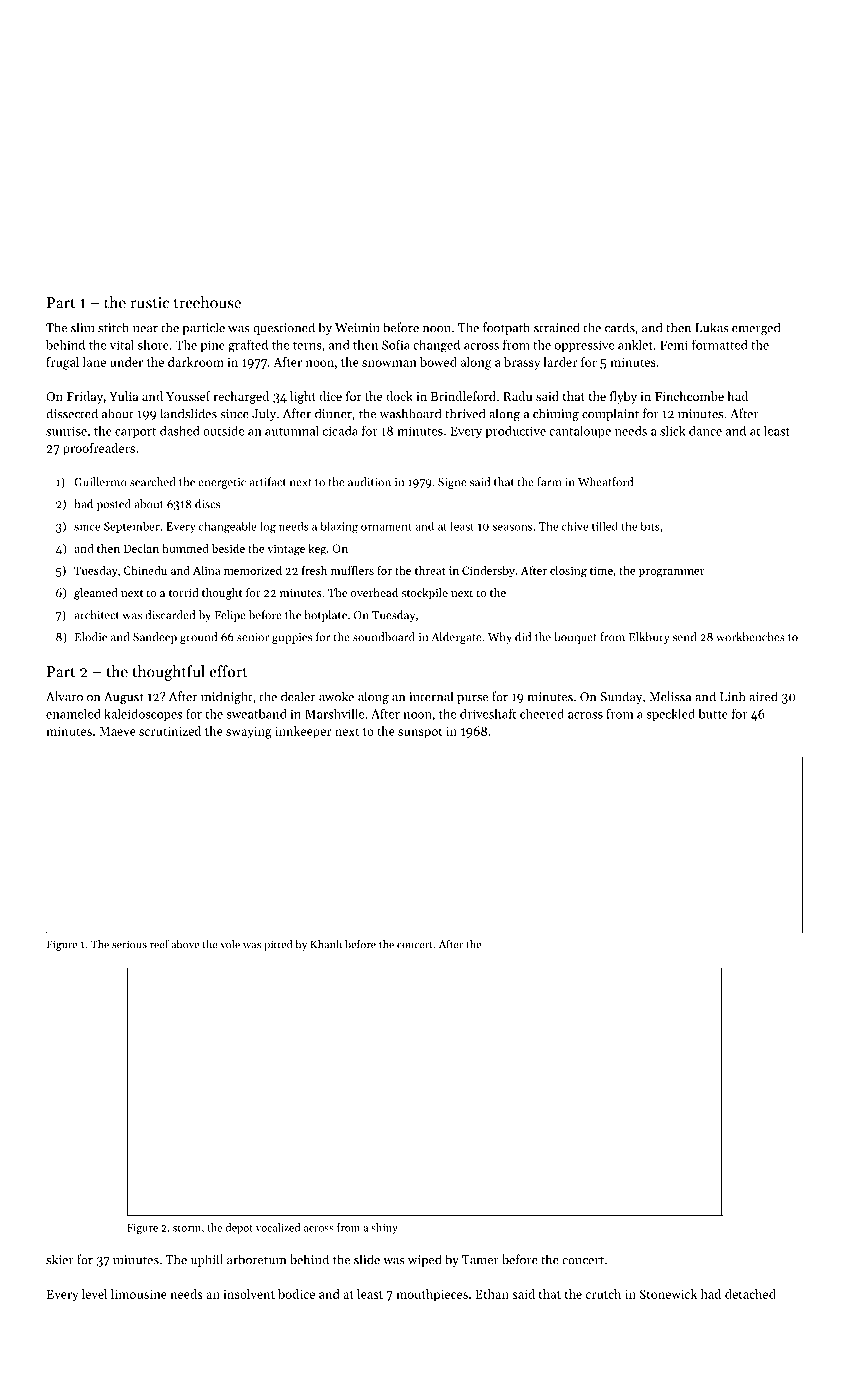 The image size is (849, 1400). What do you see at coordinates (325, 616) in the image?
I see `hotplate` at bounding box center [325, 616].
